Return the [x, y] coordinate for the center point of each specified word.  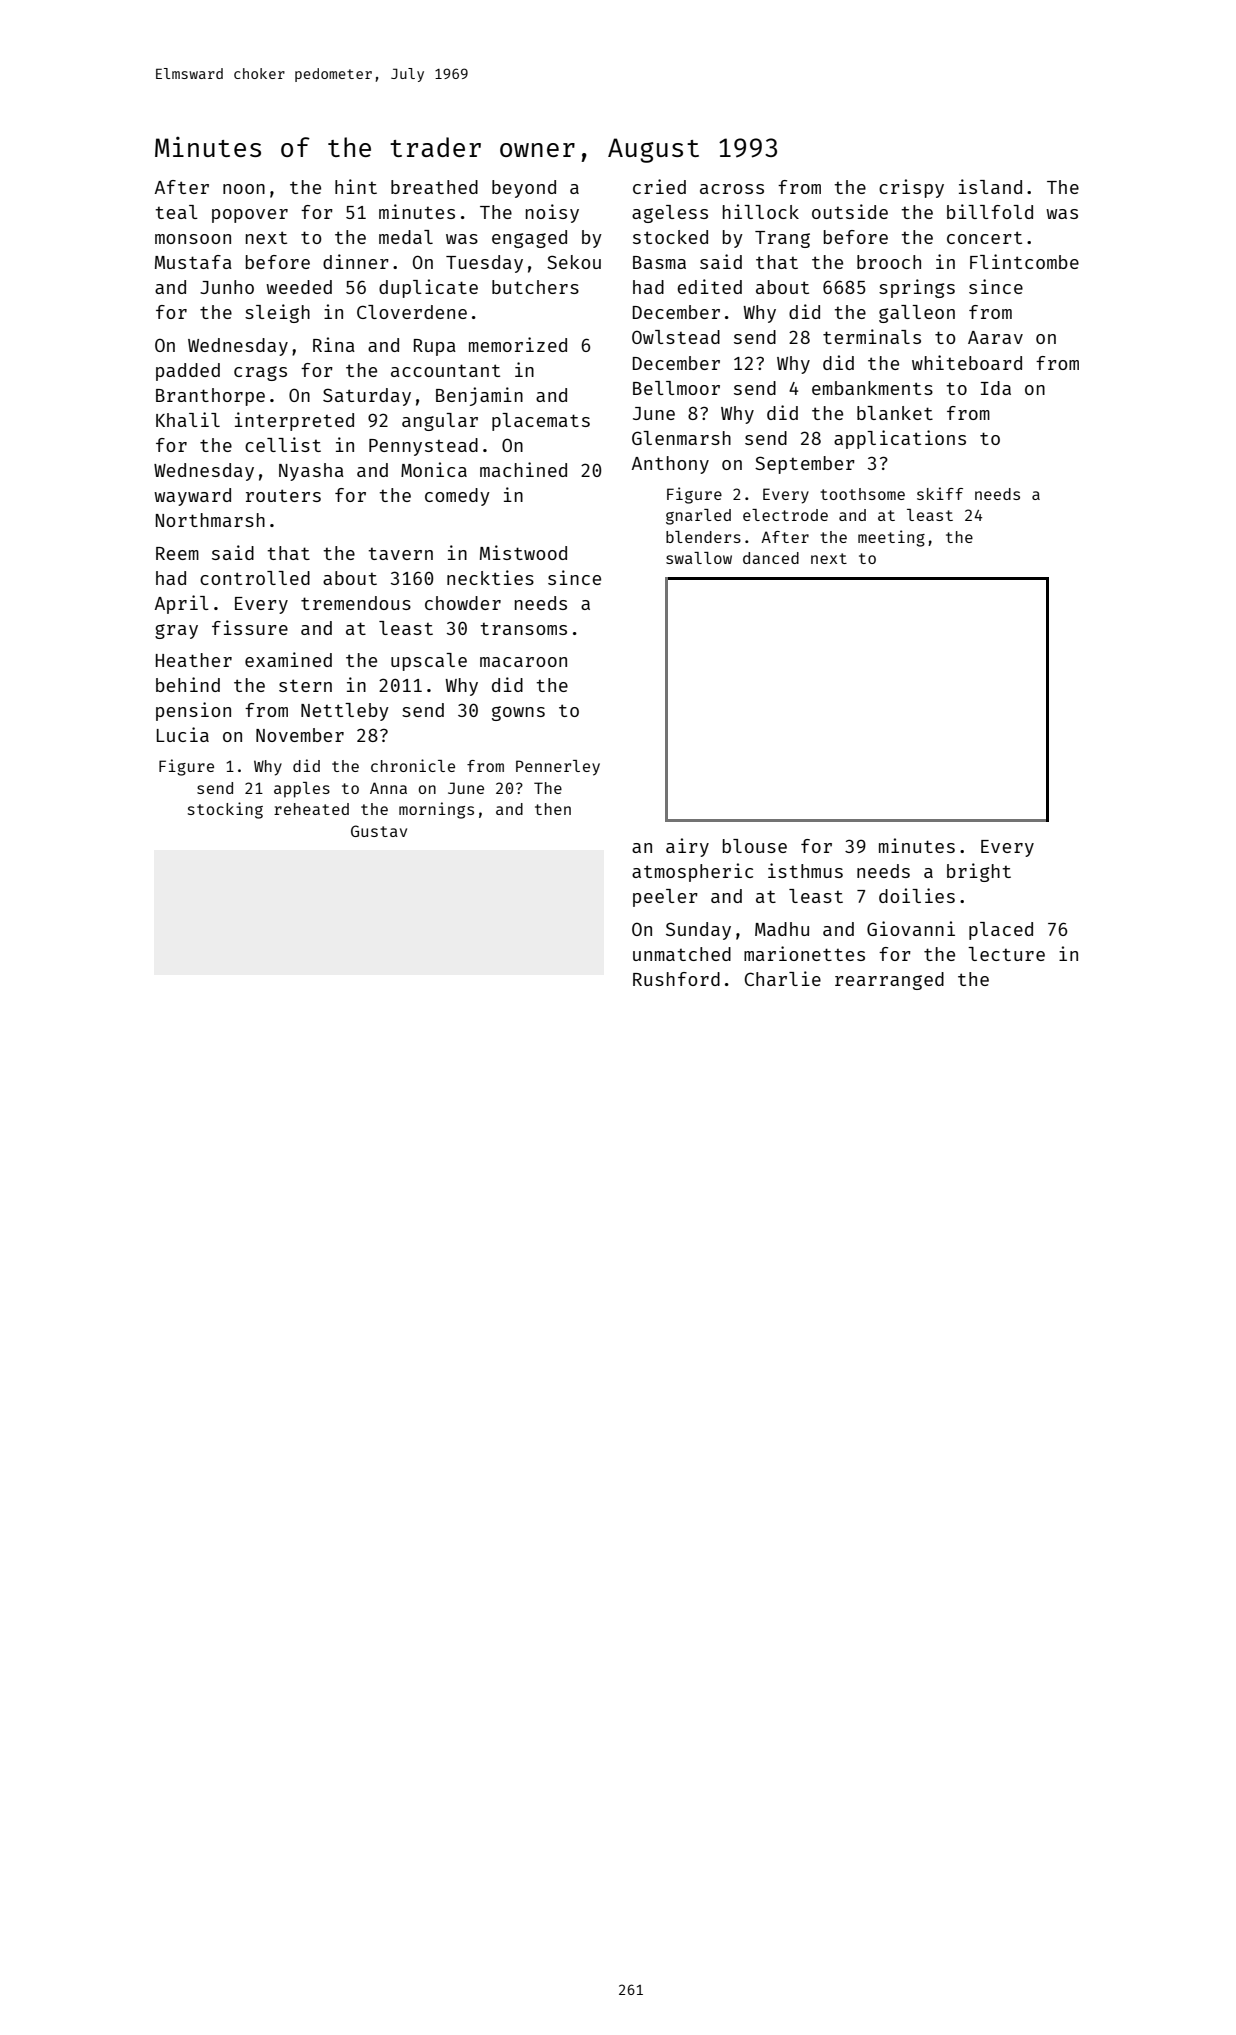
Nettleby [345, 712]
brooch [889, 262]
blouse [755, 846]
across [732, 189]
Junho [227, 287]
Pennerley [558, 768]
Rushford [676, 979]
